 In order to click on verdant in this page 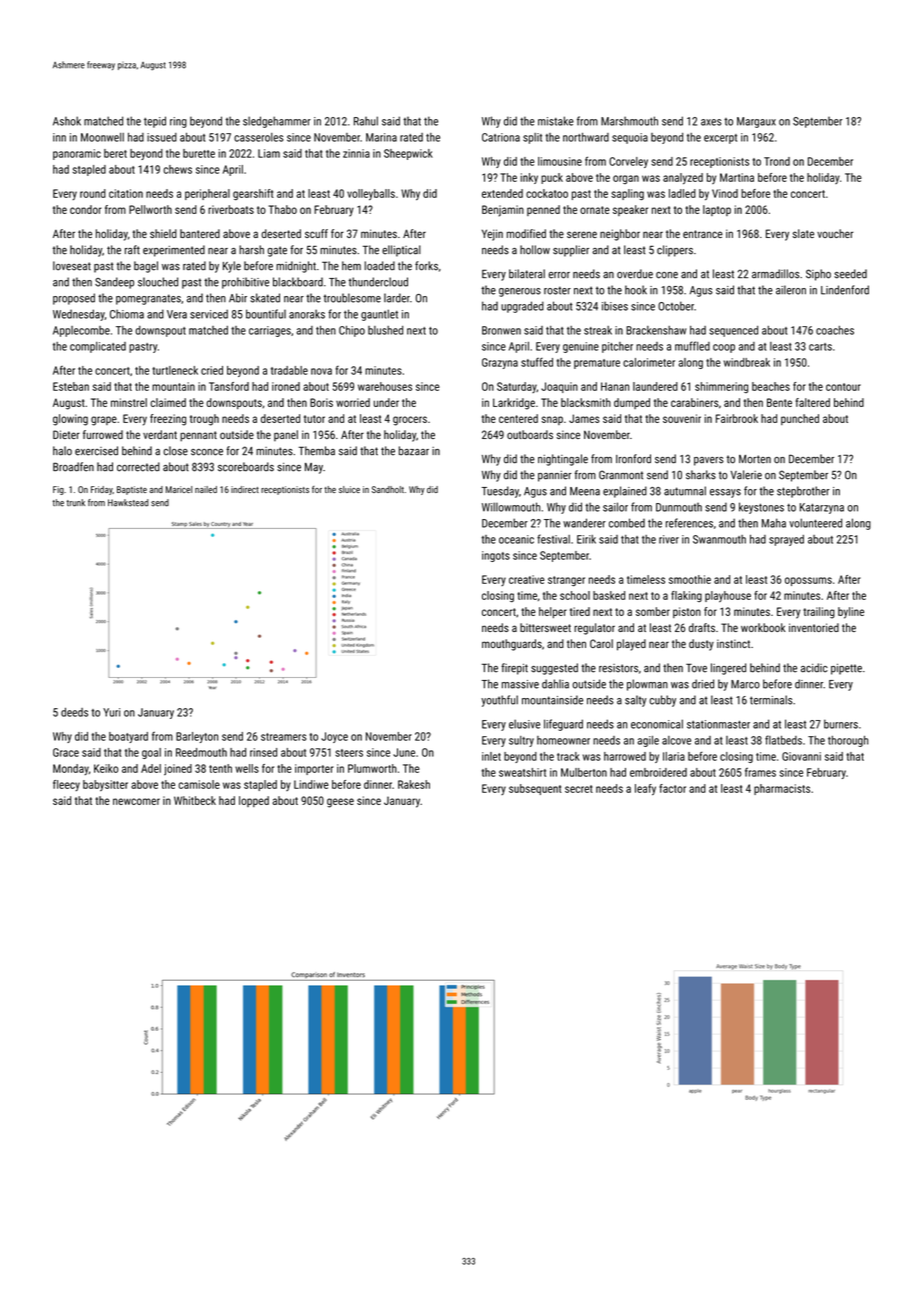, I will do `click(160, 434)`.
